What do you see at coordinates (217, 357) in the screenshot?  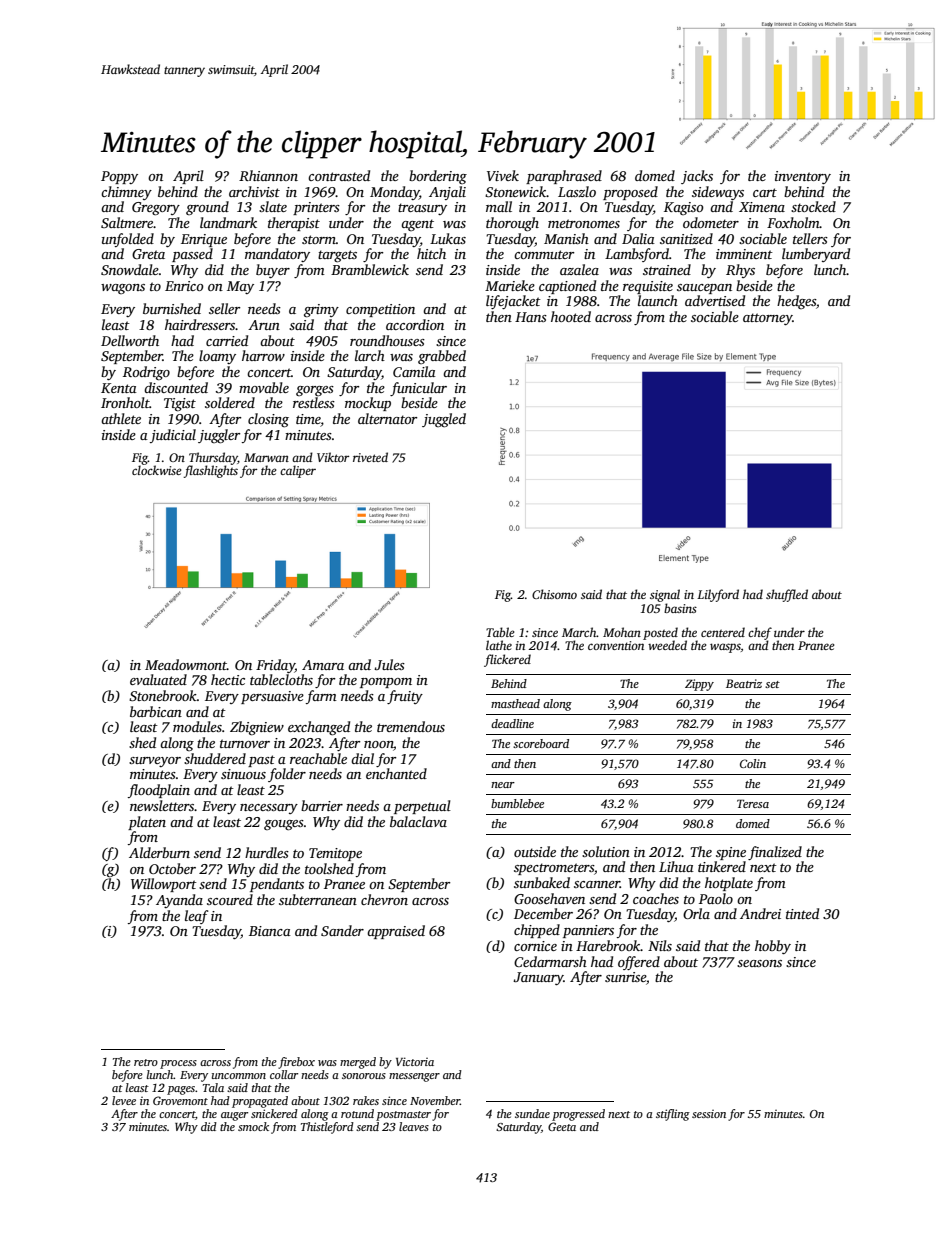 I see `loamy` at bounding box center [217, 357].
